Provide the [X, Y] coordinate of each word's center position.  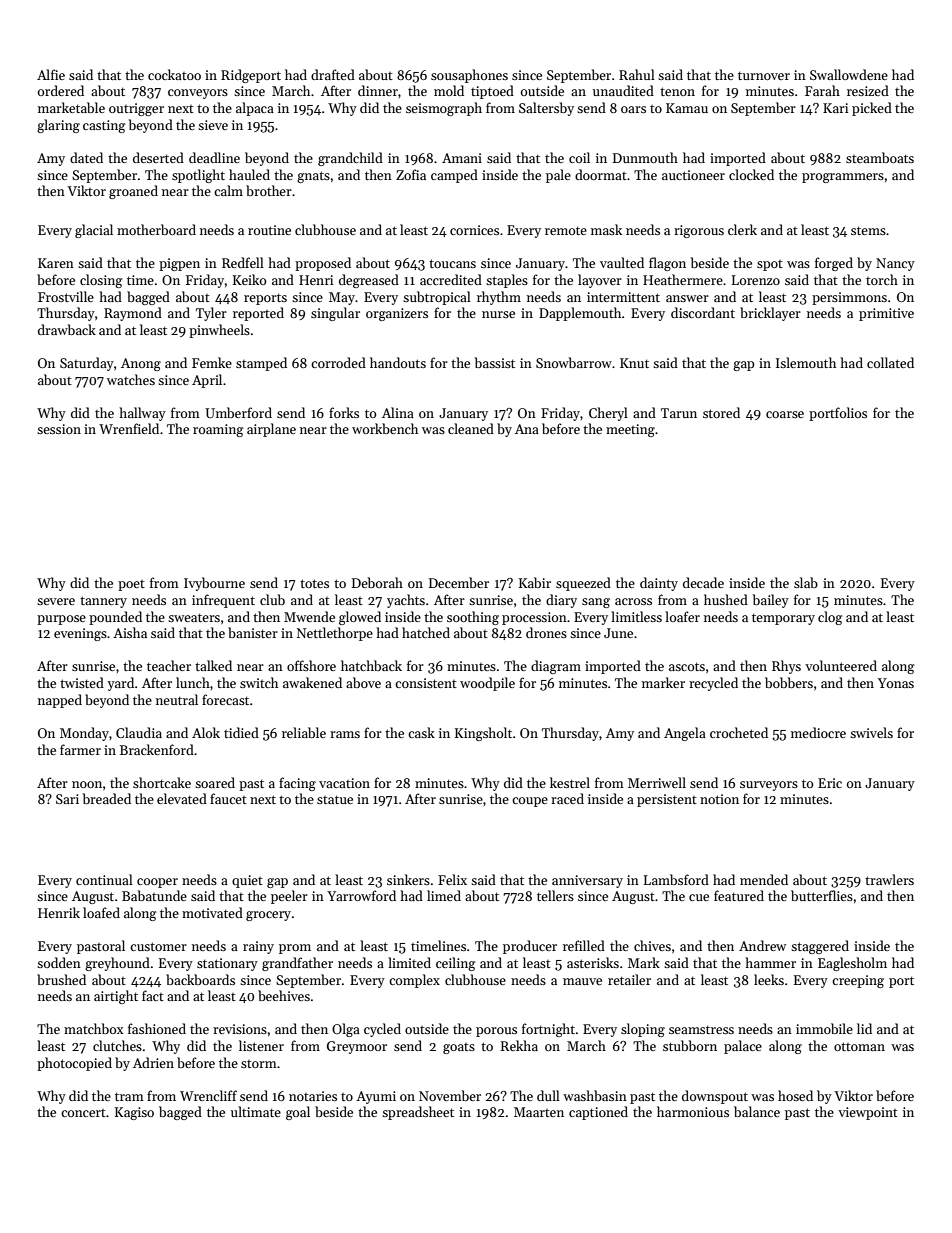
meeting [630, 430]
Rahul [637, 74]
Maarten [539, 1112]
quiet [247, 881]
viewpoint [868, 1113]
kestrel [570, 782]
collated [890, 362]
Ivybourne [214, 584]
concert [83, 1113]
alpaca [255, 109]
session [59, 429]
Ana [527, 429]
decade [703, 582]
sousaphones [469, 76]
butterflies [822, 895]
